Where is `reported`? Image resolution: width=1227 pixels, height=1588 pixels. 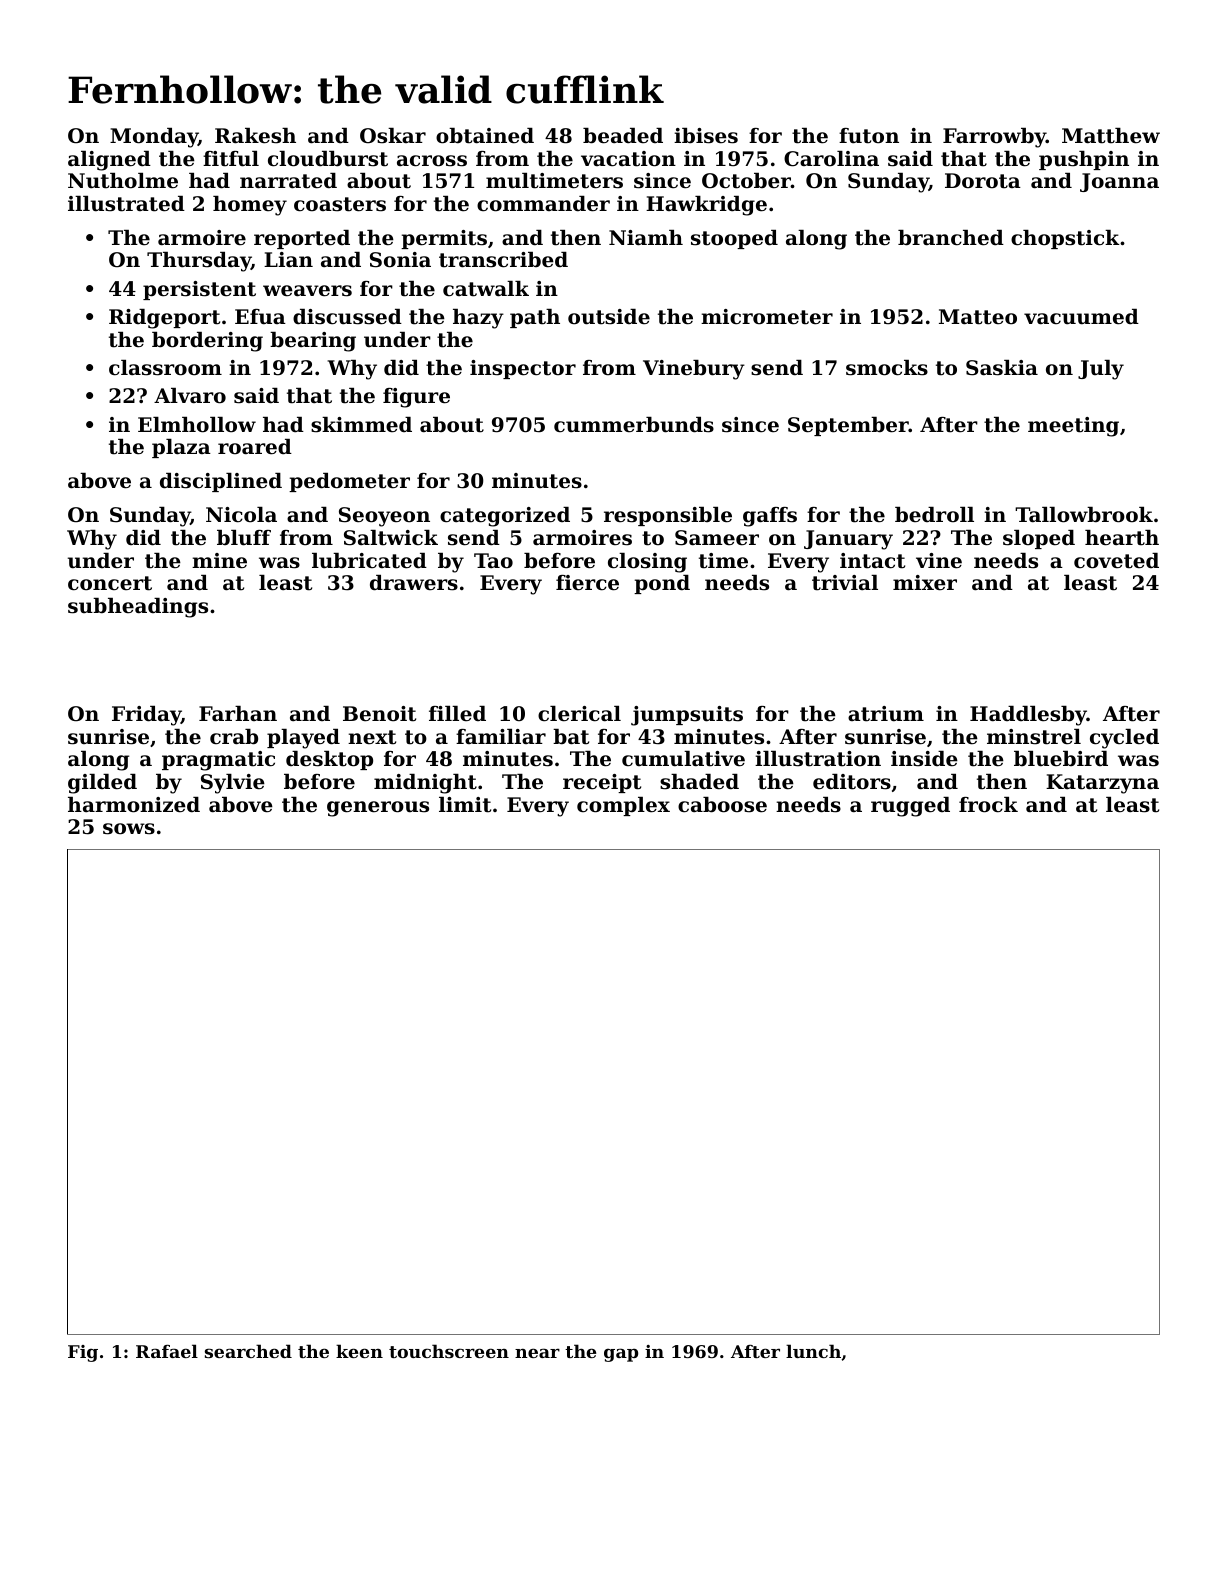
reported is located at coordinates (302, 239).
